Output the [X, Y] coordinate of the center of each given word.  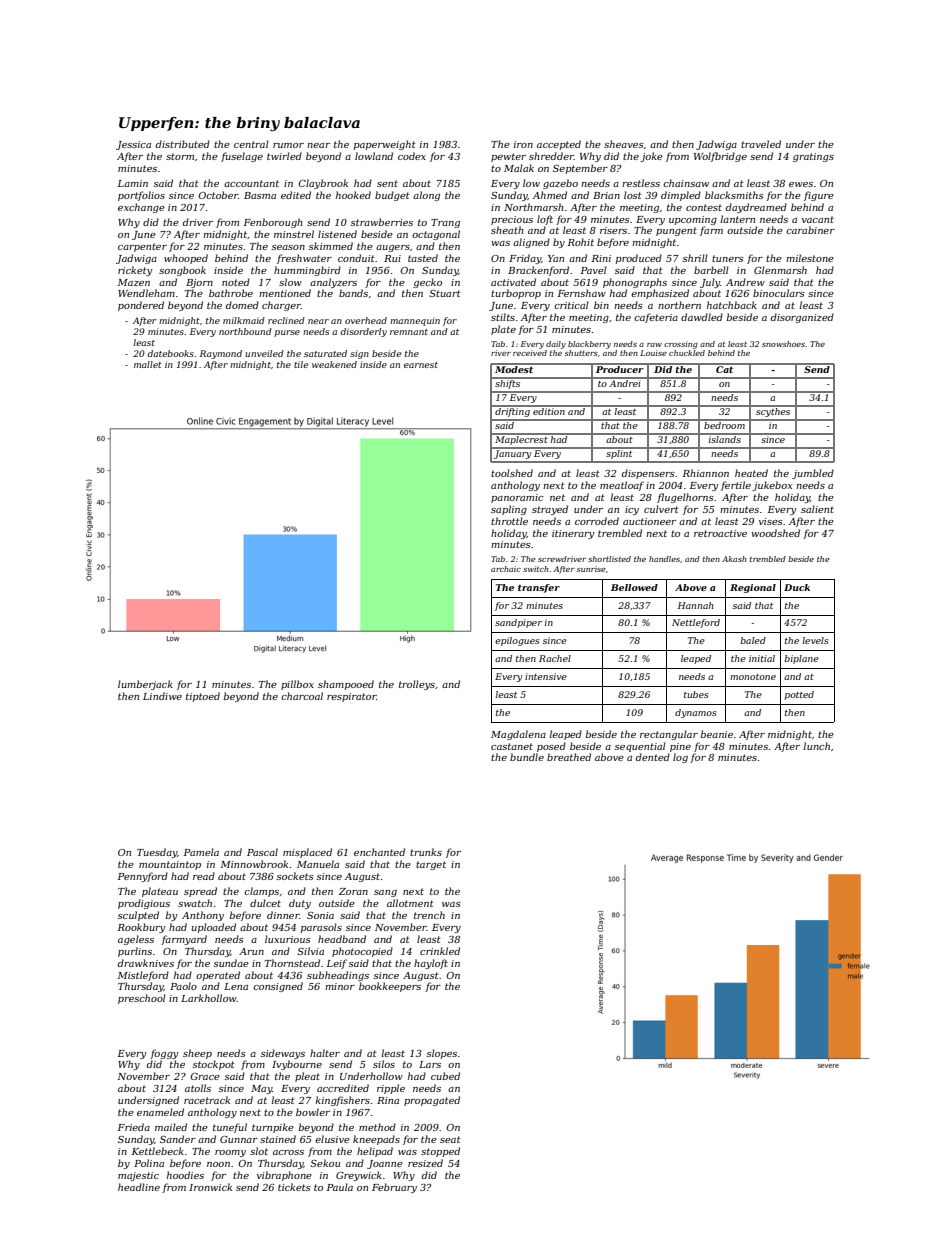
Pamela [201, 852]
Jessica [133, 145]
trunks [426, 852]
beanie [717, 734]
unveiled [264, 353]
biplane [801, 659]
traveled [761, 144]
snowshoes [783, 344]
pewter [508, 157]
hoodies [185, 1175]
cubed [445, 1076]
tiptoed [203, 697]
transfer [539, 588]
